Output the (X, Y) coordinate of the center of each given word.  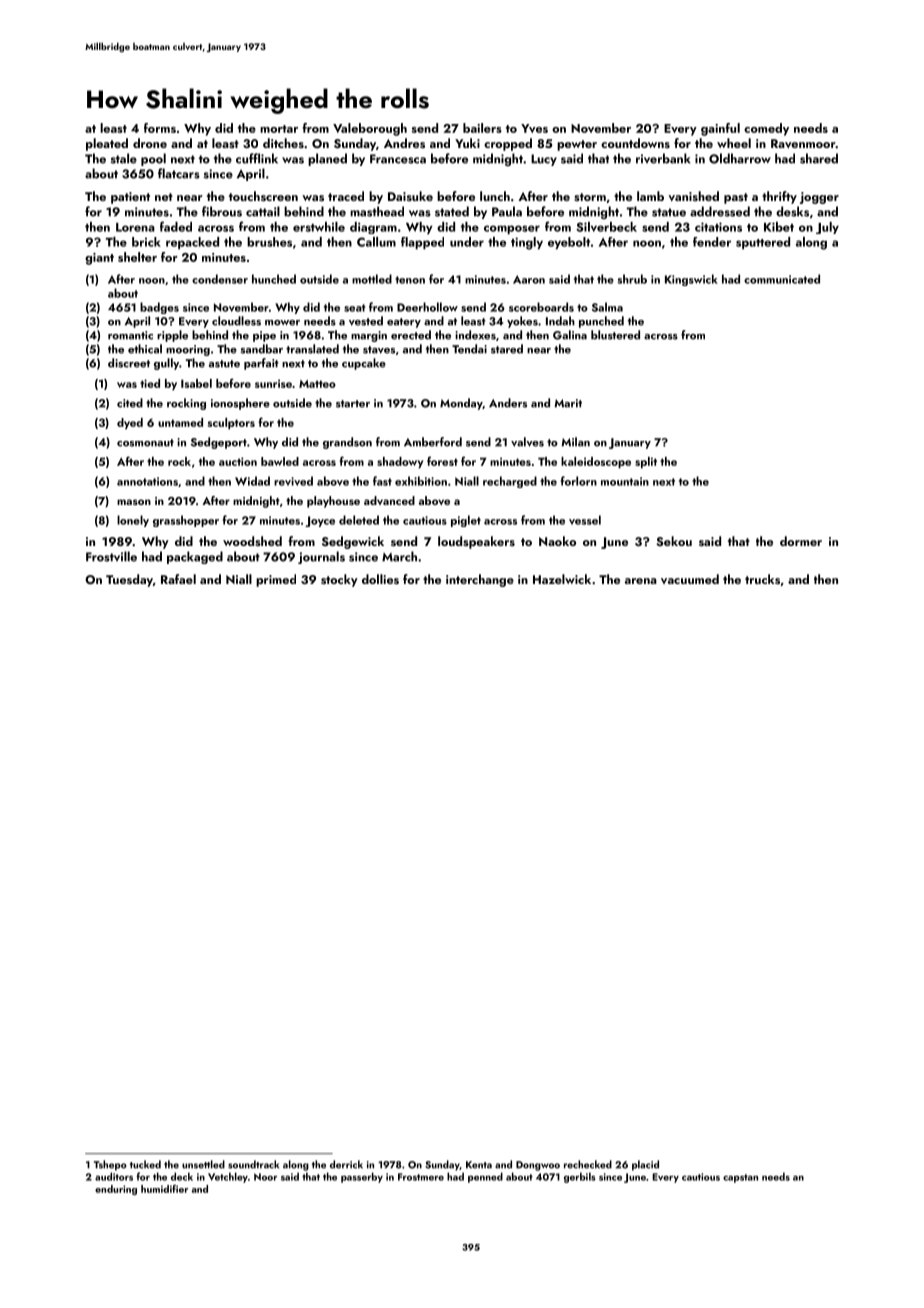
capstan (740, 1178)
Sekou (674, 541)
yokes (522, 322)
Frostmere (421, 1177)
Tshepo (110, 1165)
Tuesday (129, 580)
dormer (801, 541)
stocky (339, 580)
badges (159, 308)
